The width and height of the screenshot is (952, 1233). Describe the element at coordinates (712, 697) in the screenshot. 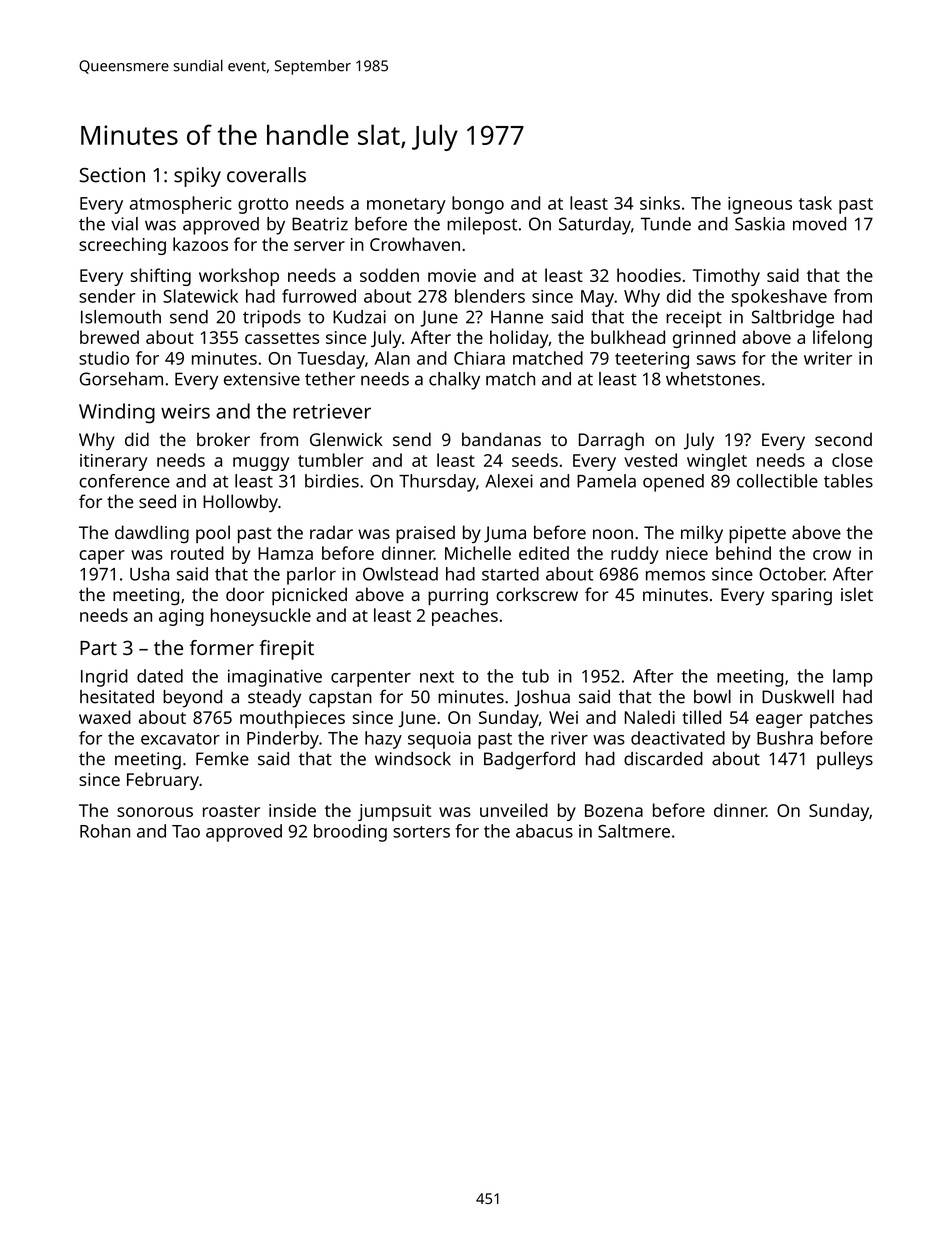

I see `bowl` at that location.
